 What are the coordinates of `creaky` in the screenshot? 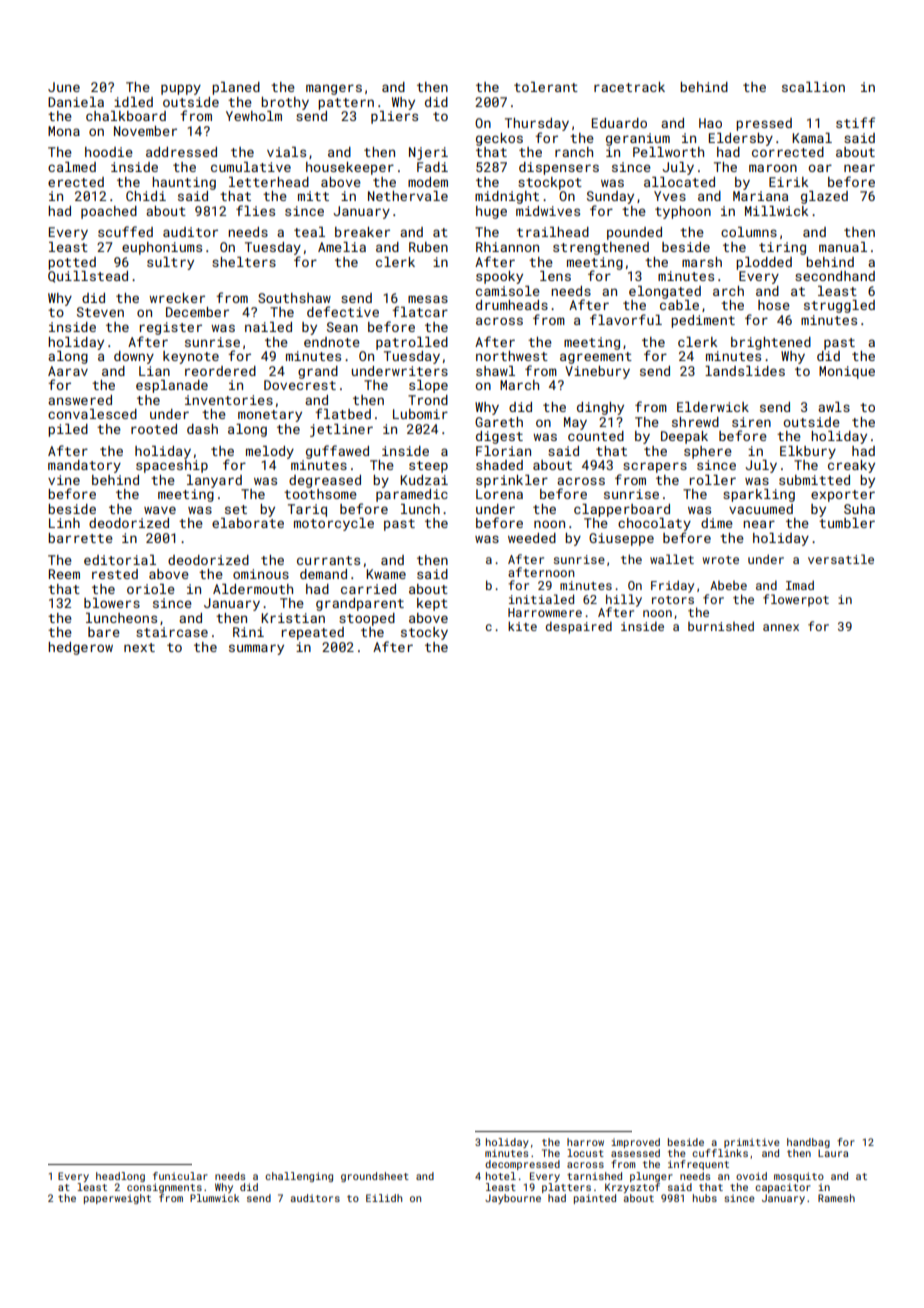 It's located at (851, 466).
